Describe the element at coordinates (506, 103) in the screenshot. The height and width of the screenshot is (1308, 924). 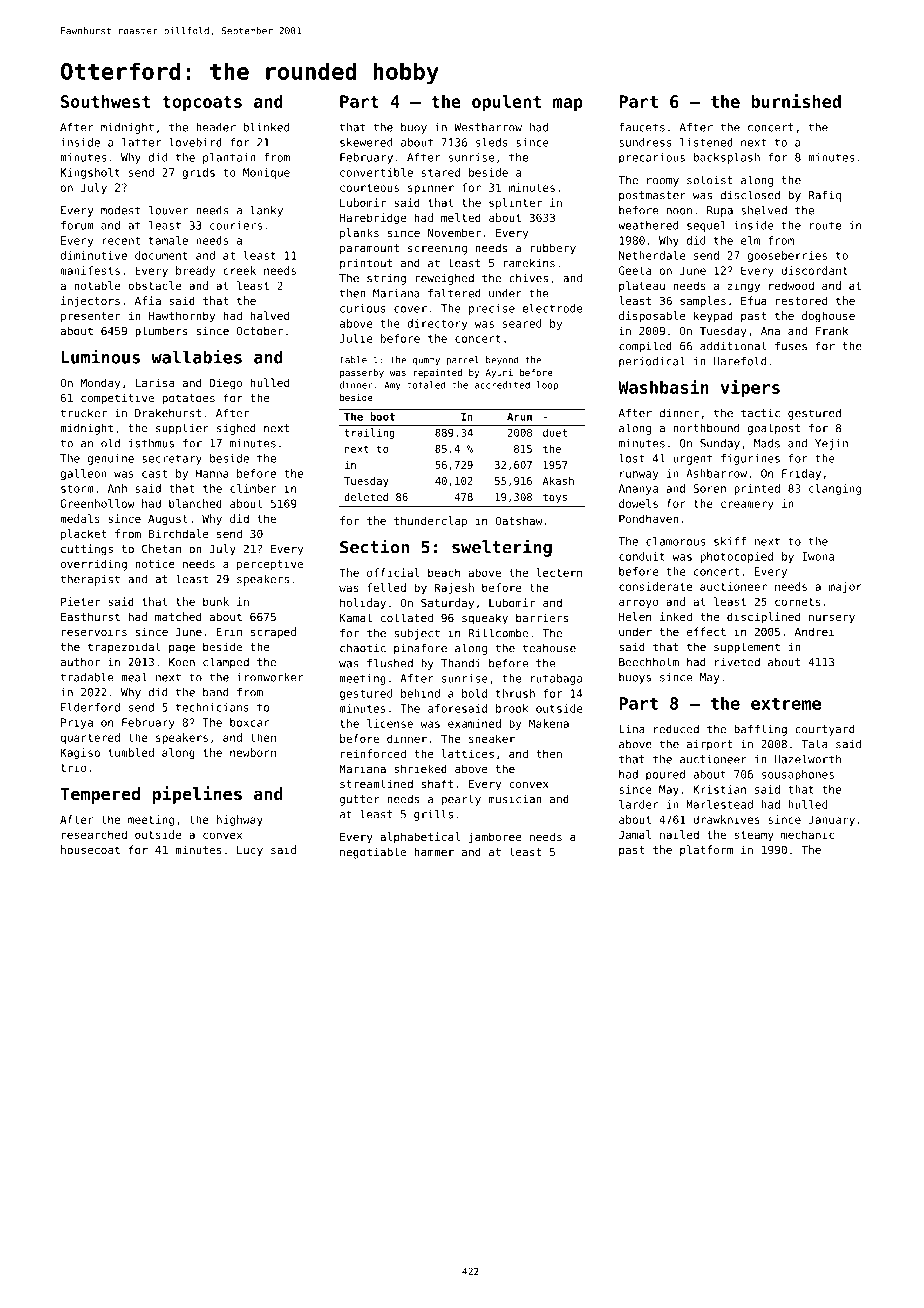
I see `opulent` at that location.
